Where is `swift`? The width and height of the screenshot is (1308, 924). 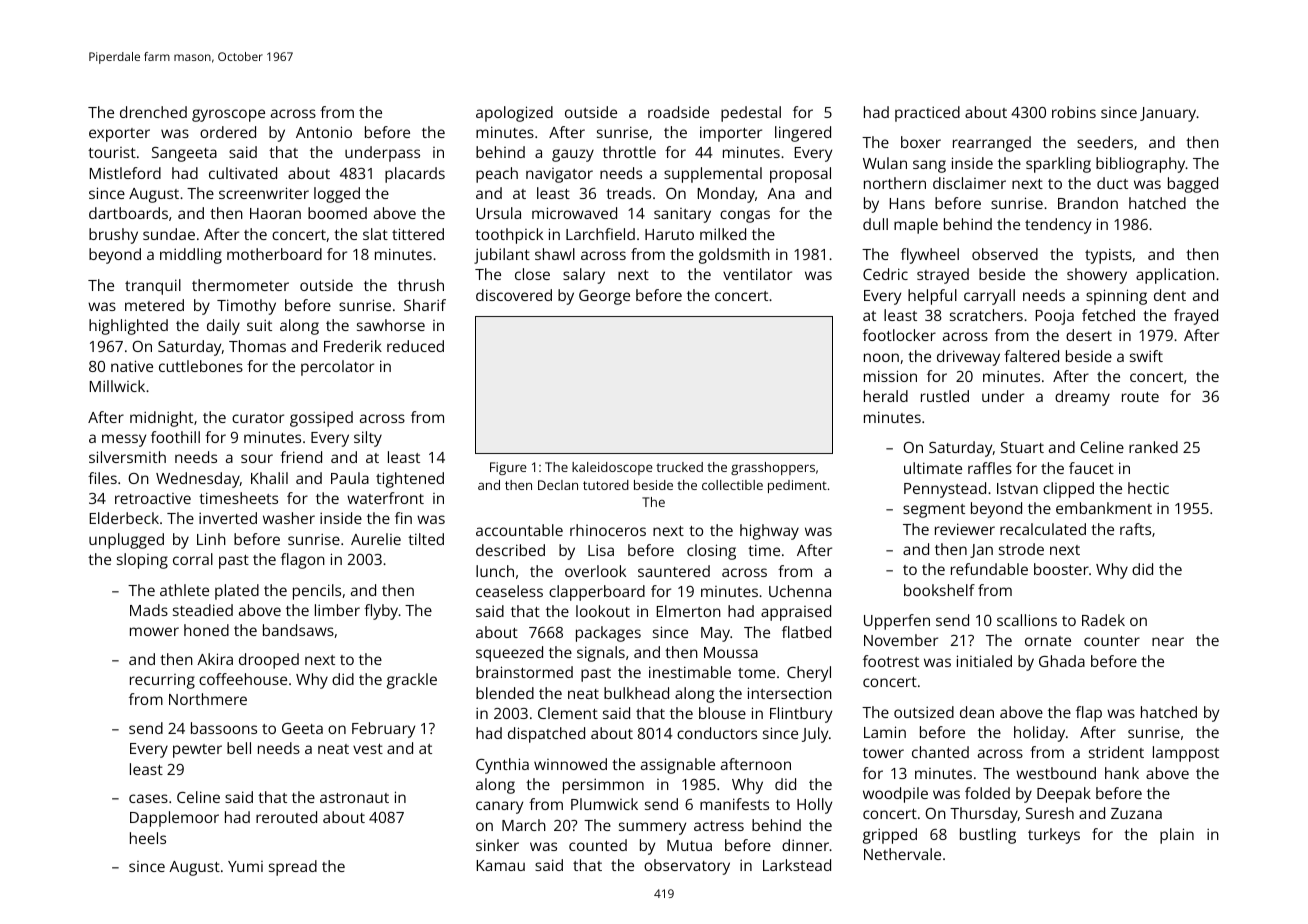
swift is located at coordinates (1146, 356).
